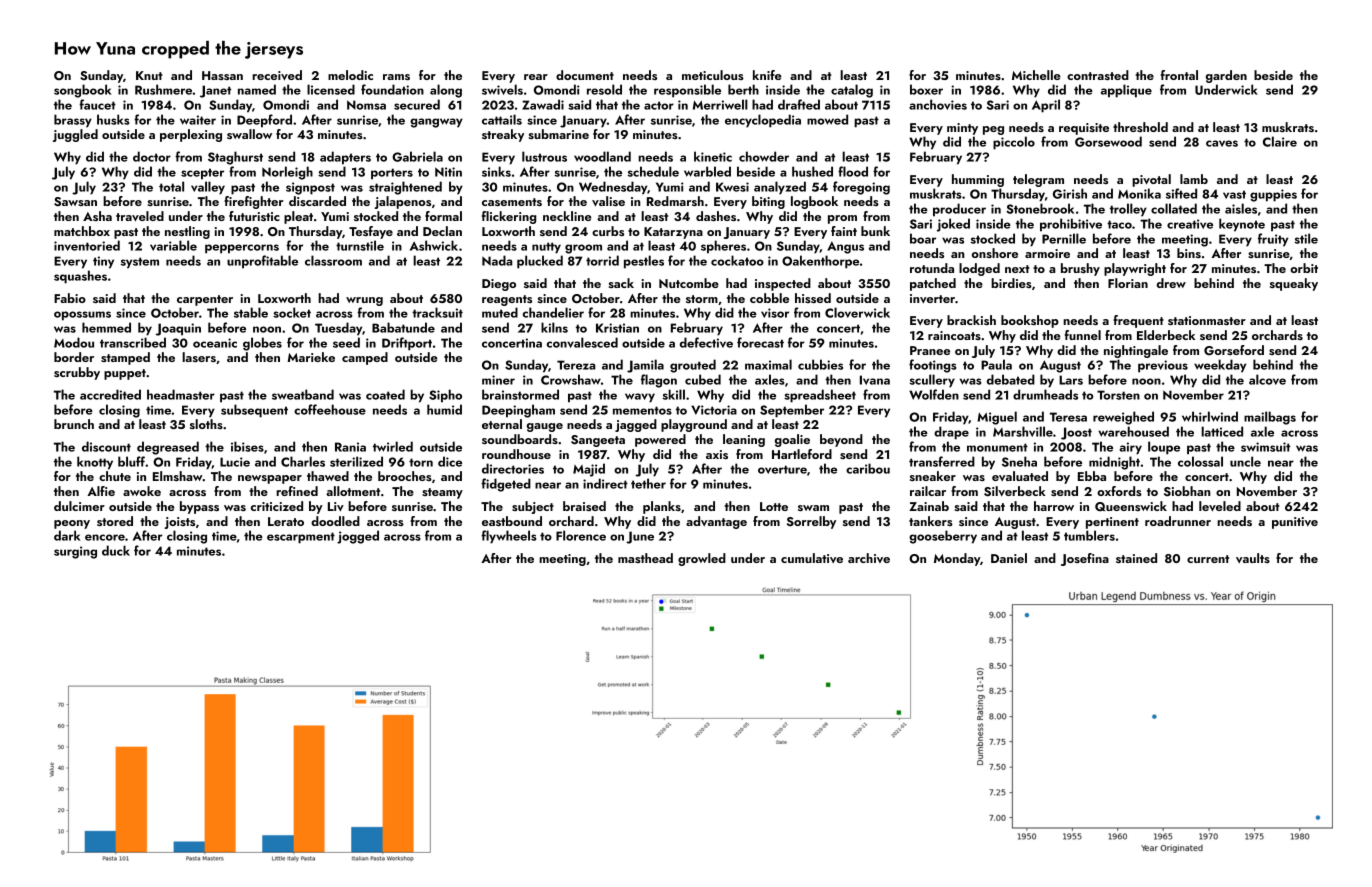 The image size is (1372, 887). What do you see at coordinates (1089, 535) in the page?
I see `tumblers` at bounding box center [1089, 535].
